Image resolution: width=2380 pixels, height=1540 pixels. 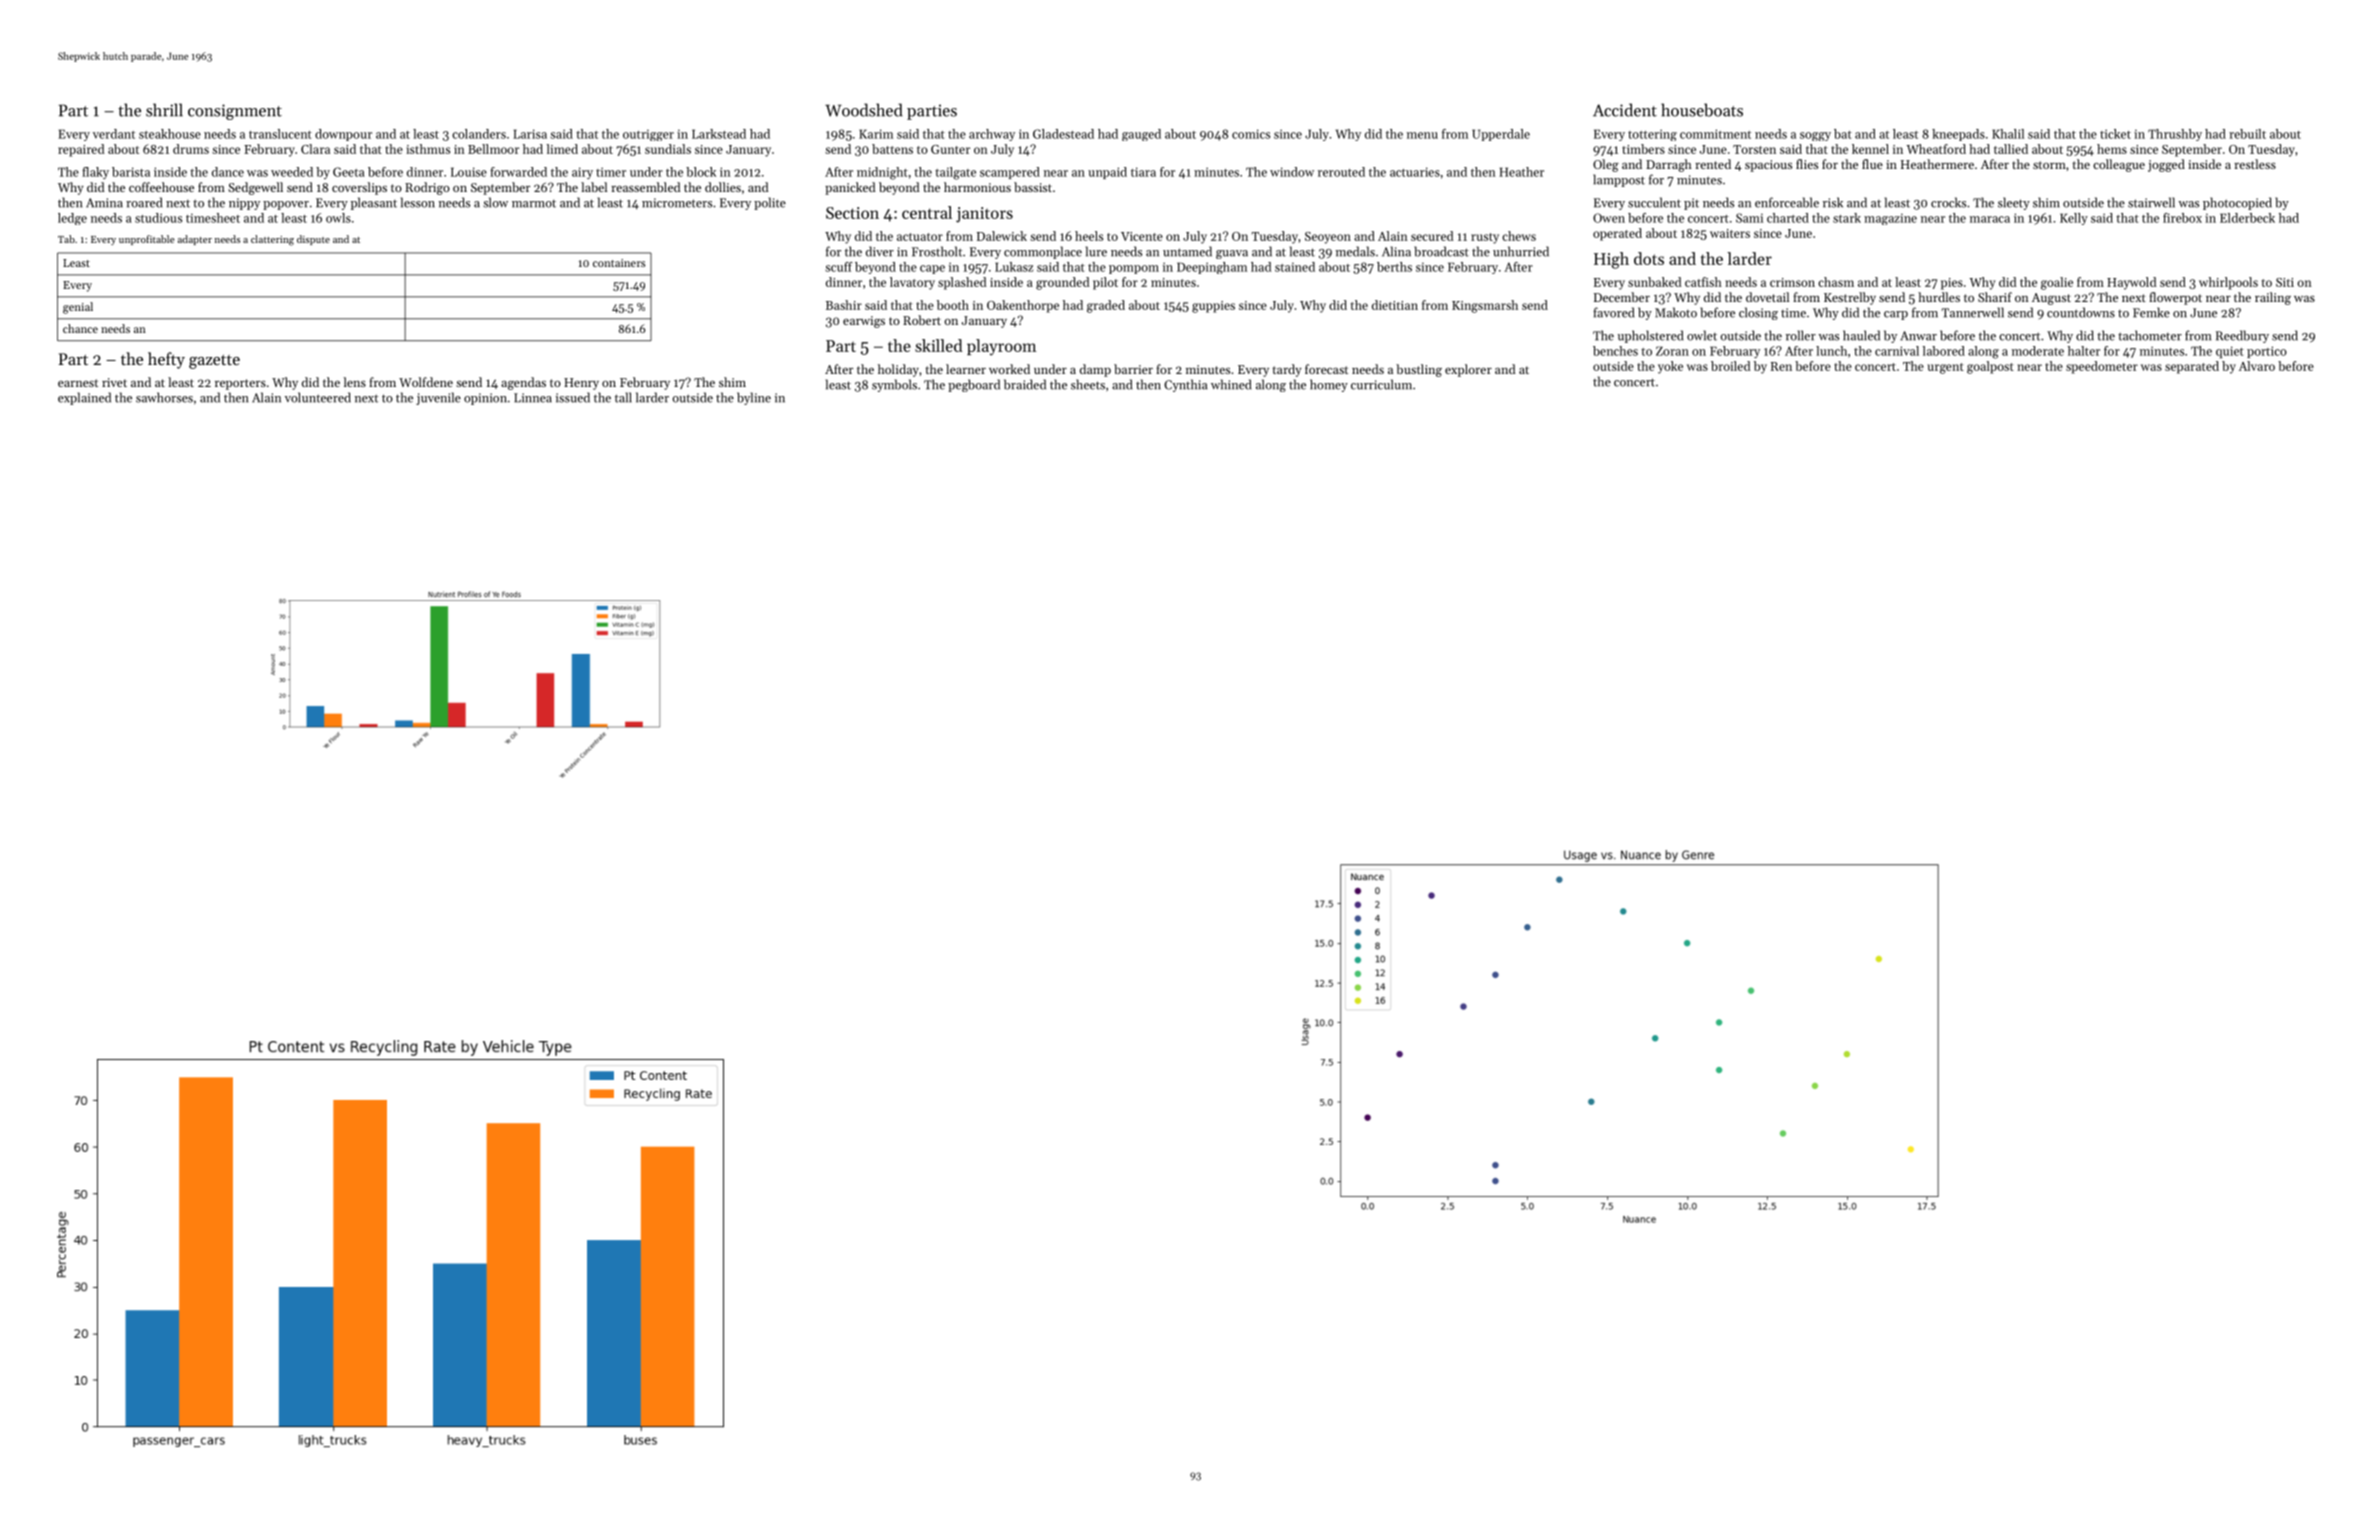 I want to click on homey, so click(x=1329, y=385).
